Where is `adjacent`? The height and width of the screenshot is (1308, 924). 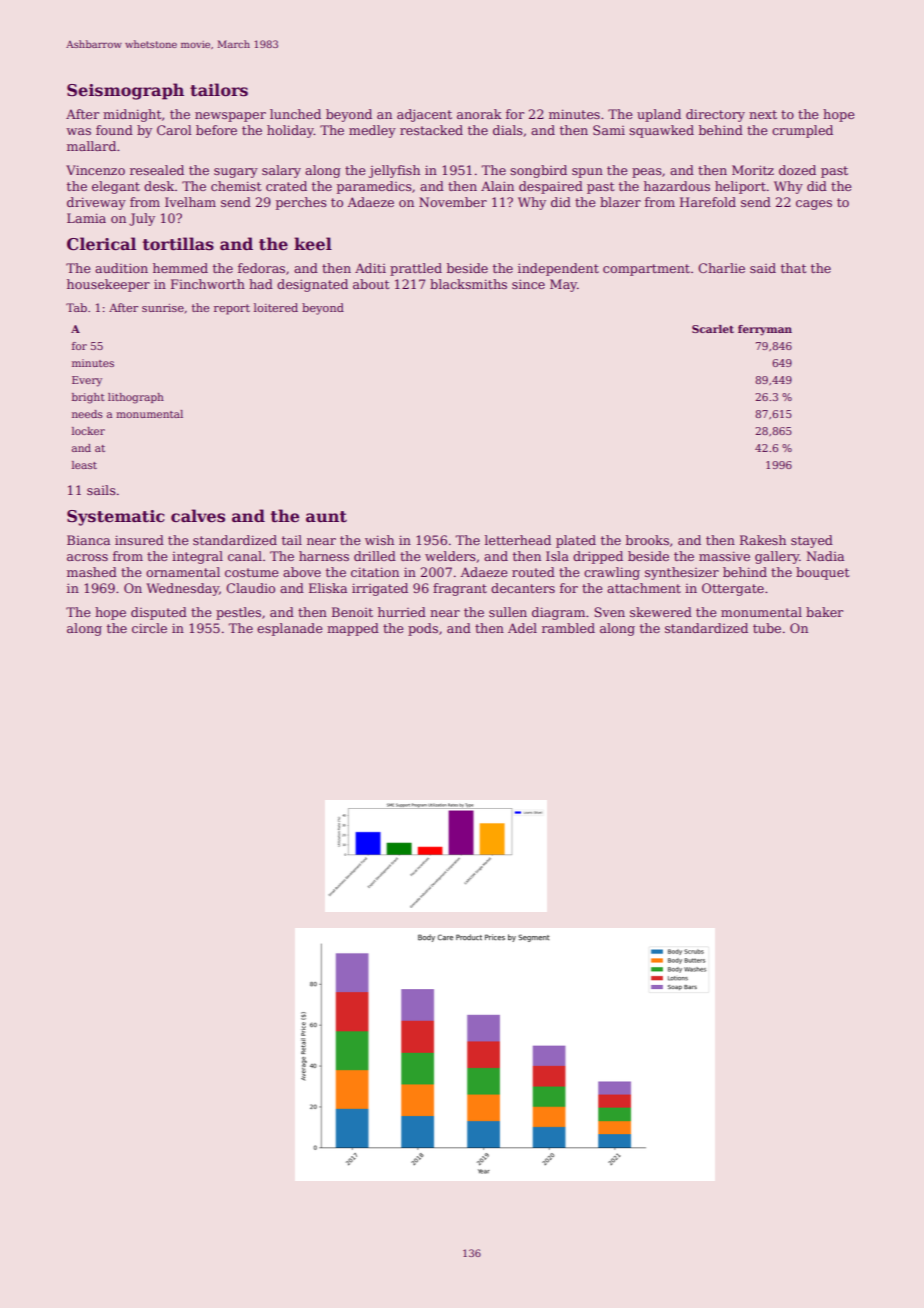 adjacent is located at coordinates (424, 115).
